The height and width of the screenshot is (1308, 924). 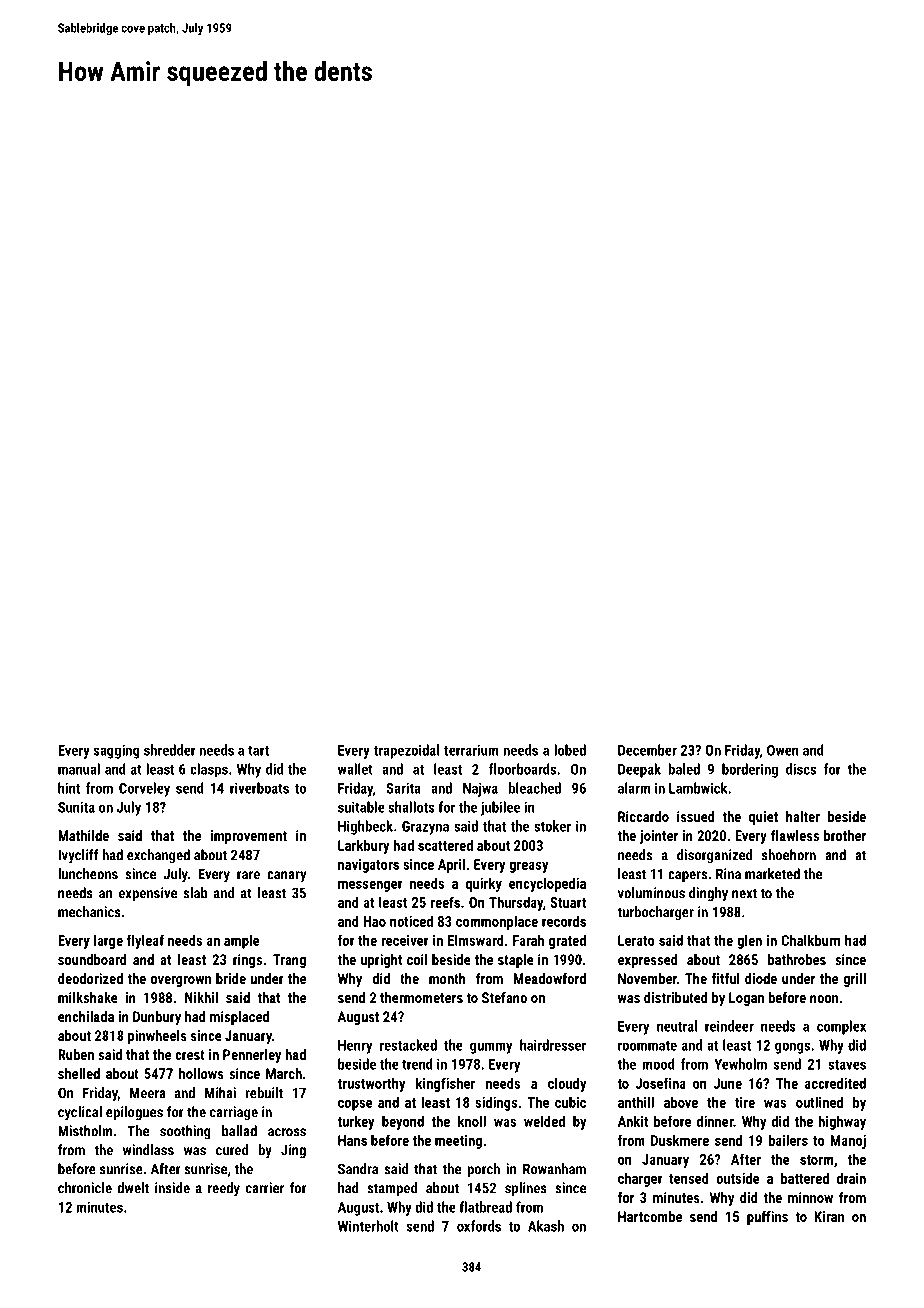 What do you see at coordinates (421, 997) in the screenshot?
I see `thermometers` at bounding box center [421, 997].
